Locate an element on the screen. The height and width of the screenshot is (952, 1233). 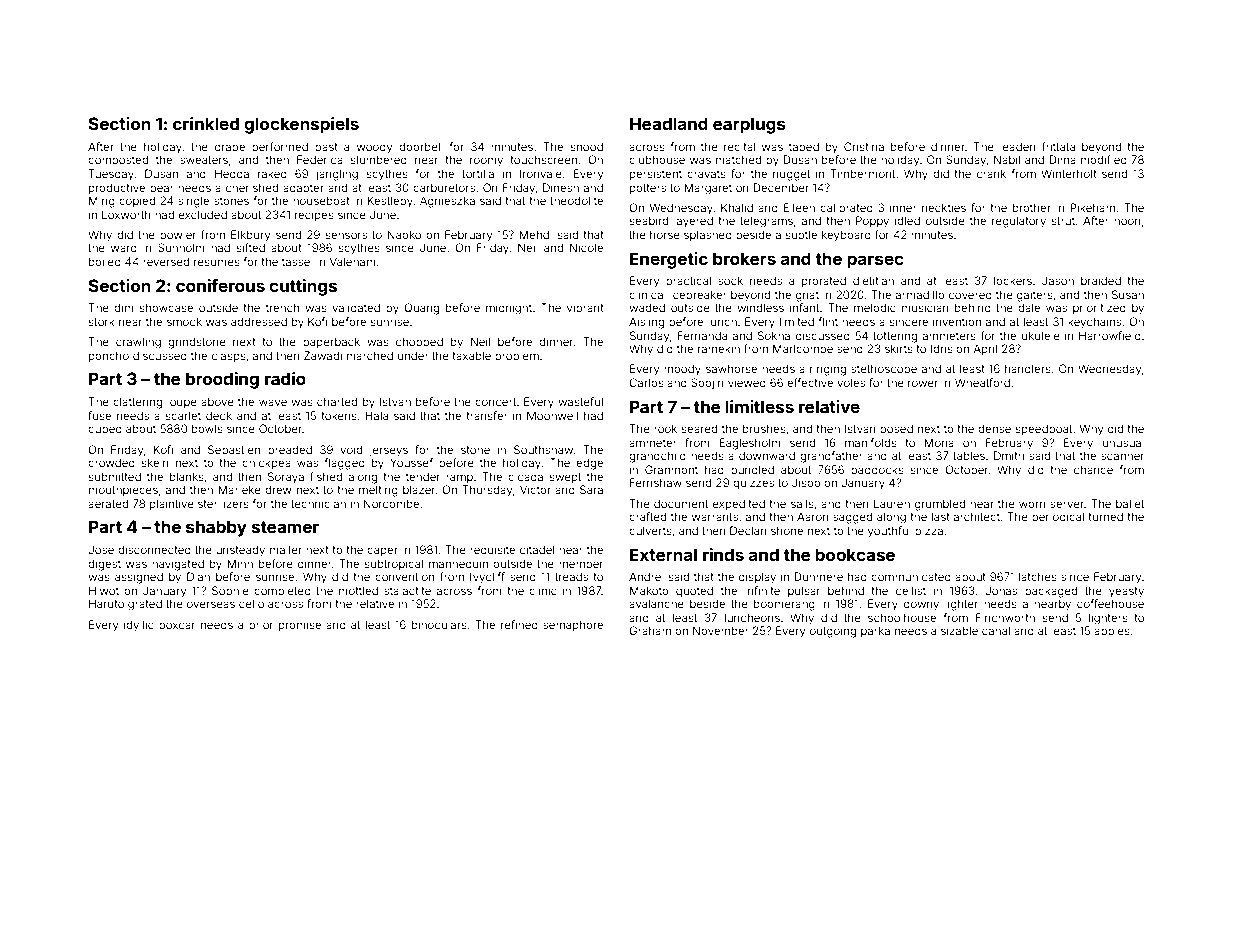
grumbled is located at coordinates (940, 505).
